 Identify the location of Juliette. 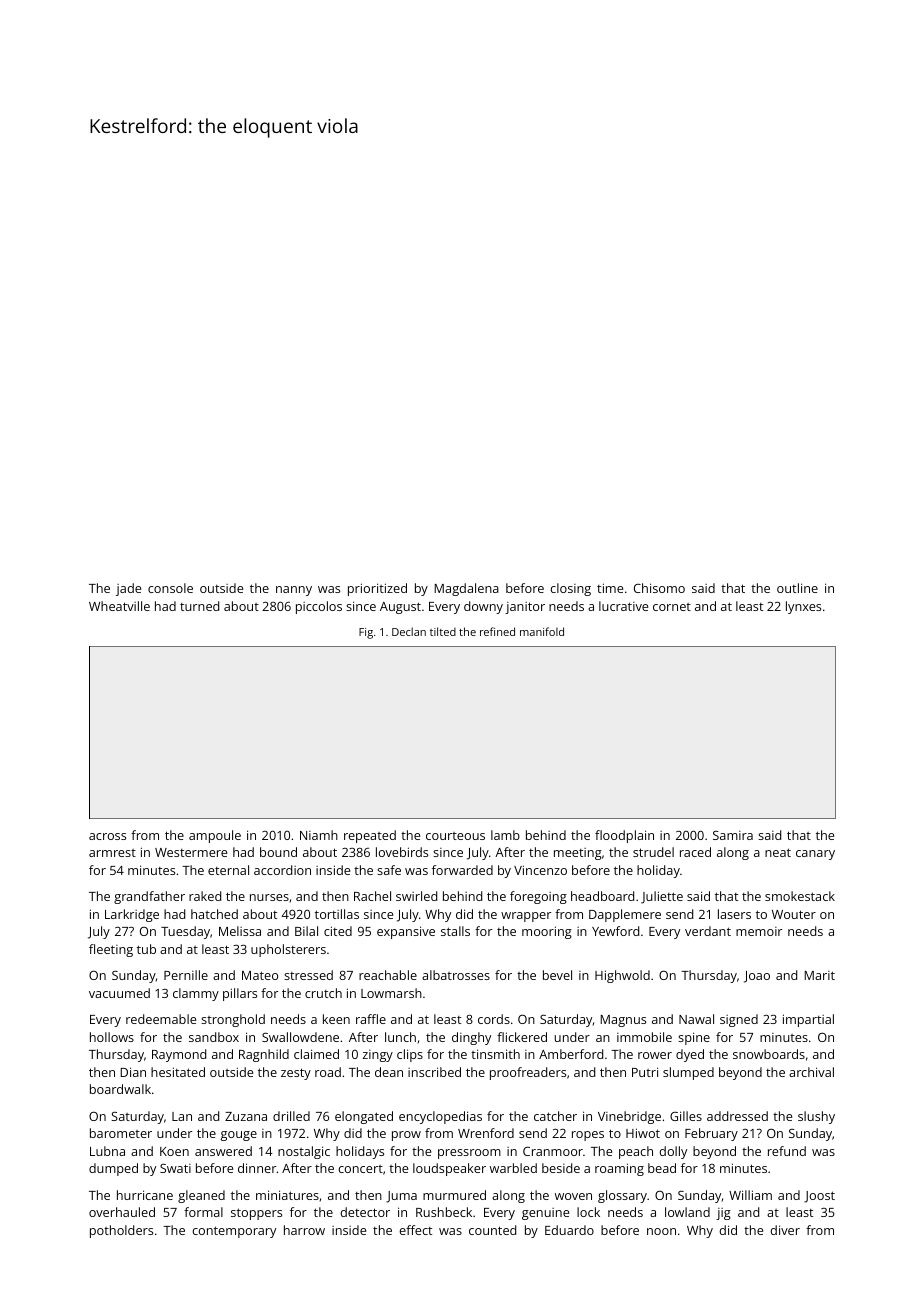
(662, 897).
